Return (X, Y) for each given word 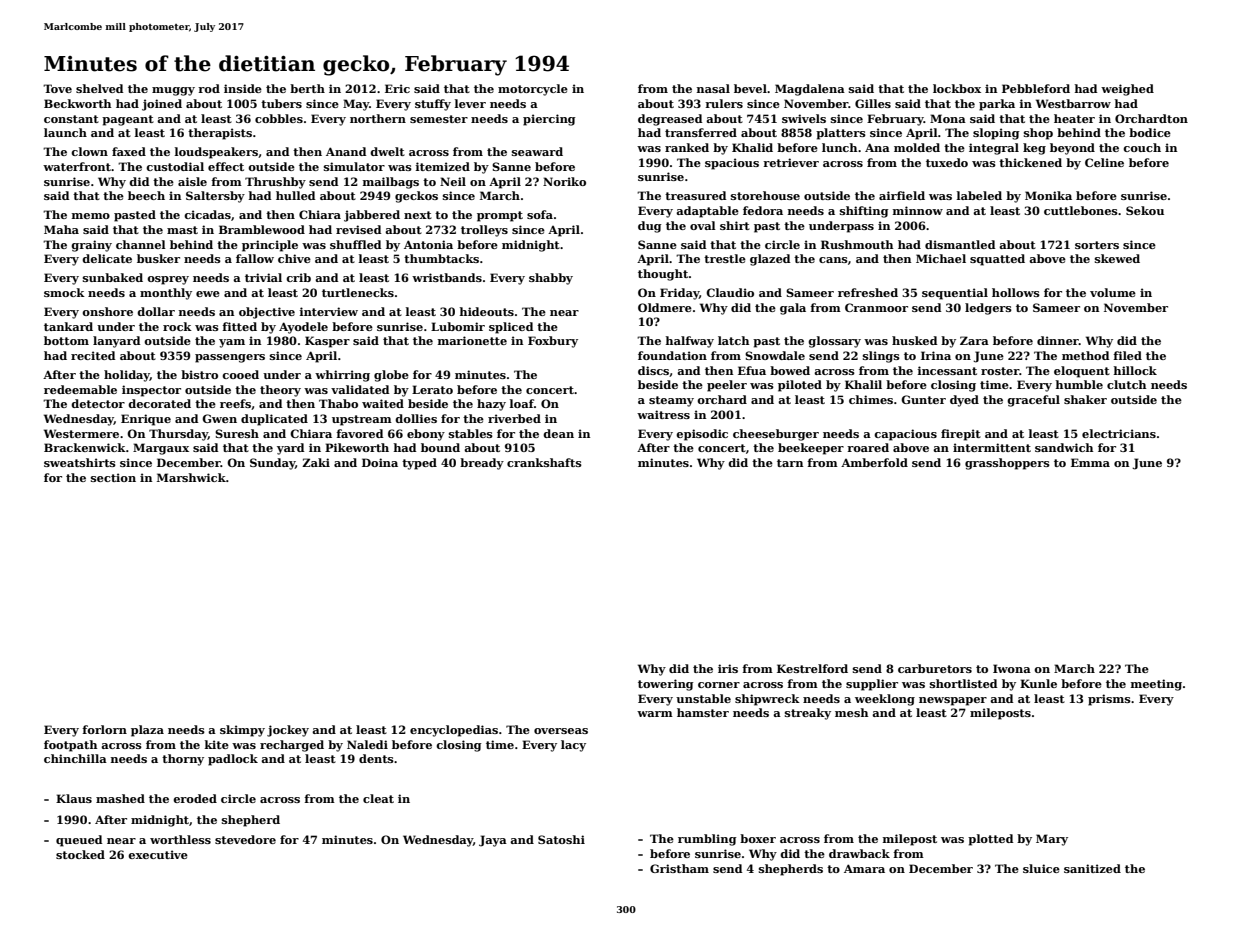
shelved (100, 88)
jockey (288, 731)
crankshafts (544, 462)
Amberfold (874, 462)
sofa (540, 214)
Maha (61, 229)
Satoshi (561, 839)
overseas (561, 731)
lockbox (957, 88)
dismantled (960, 244)
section (113, 477)
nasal (713, 88)
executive (158, 854)
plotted (991, 840)
